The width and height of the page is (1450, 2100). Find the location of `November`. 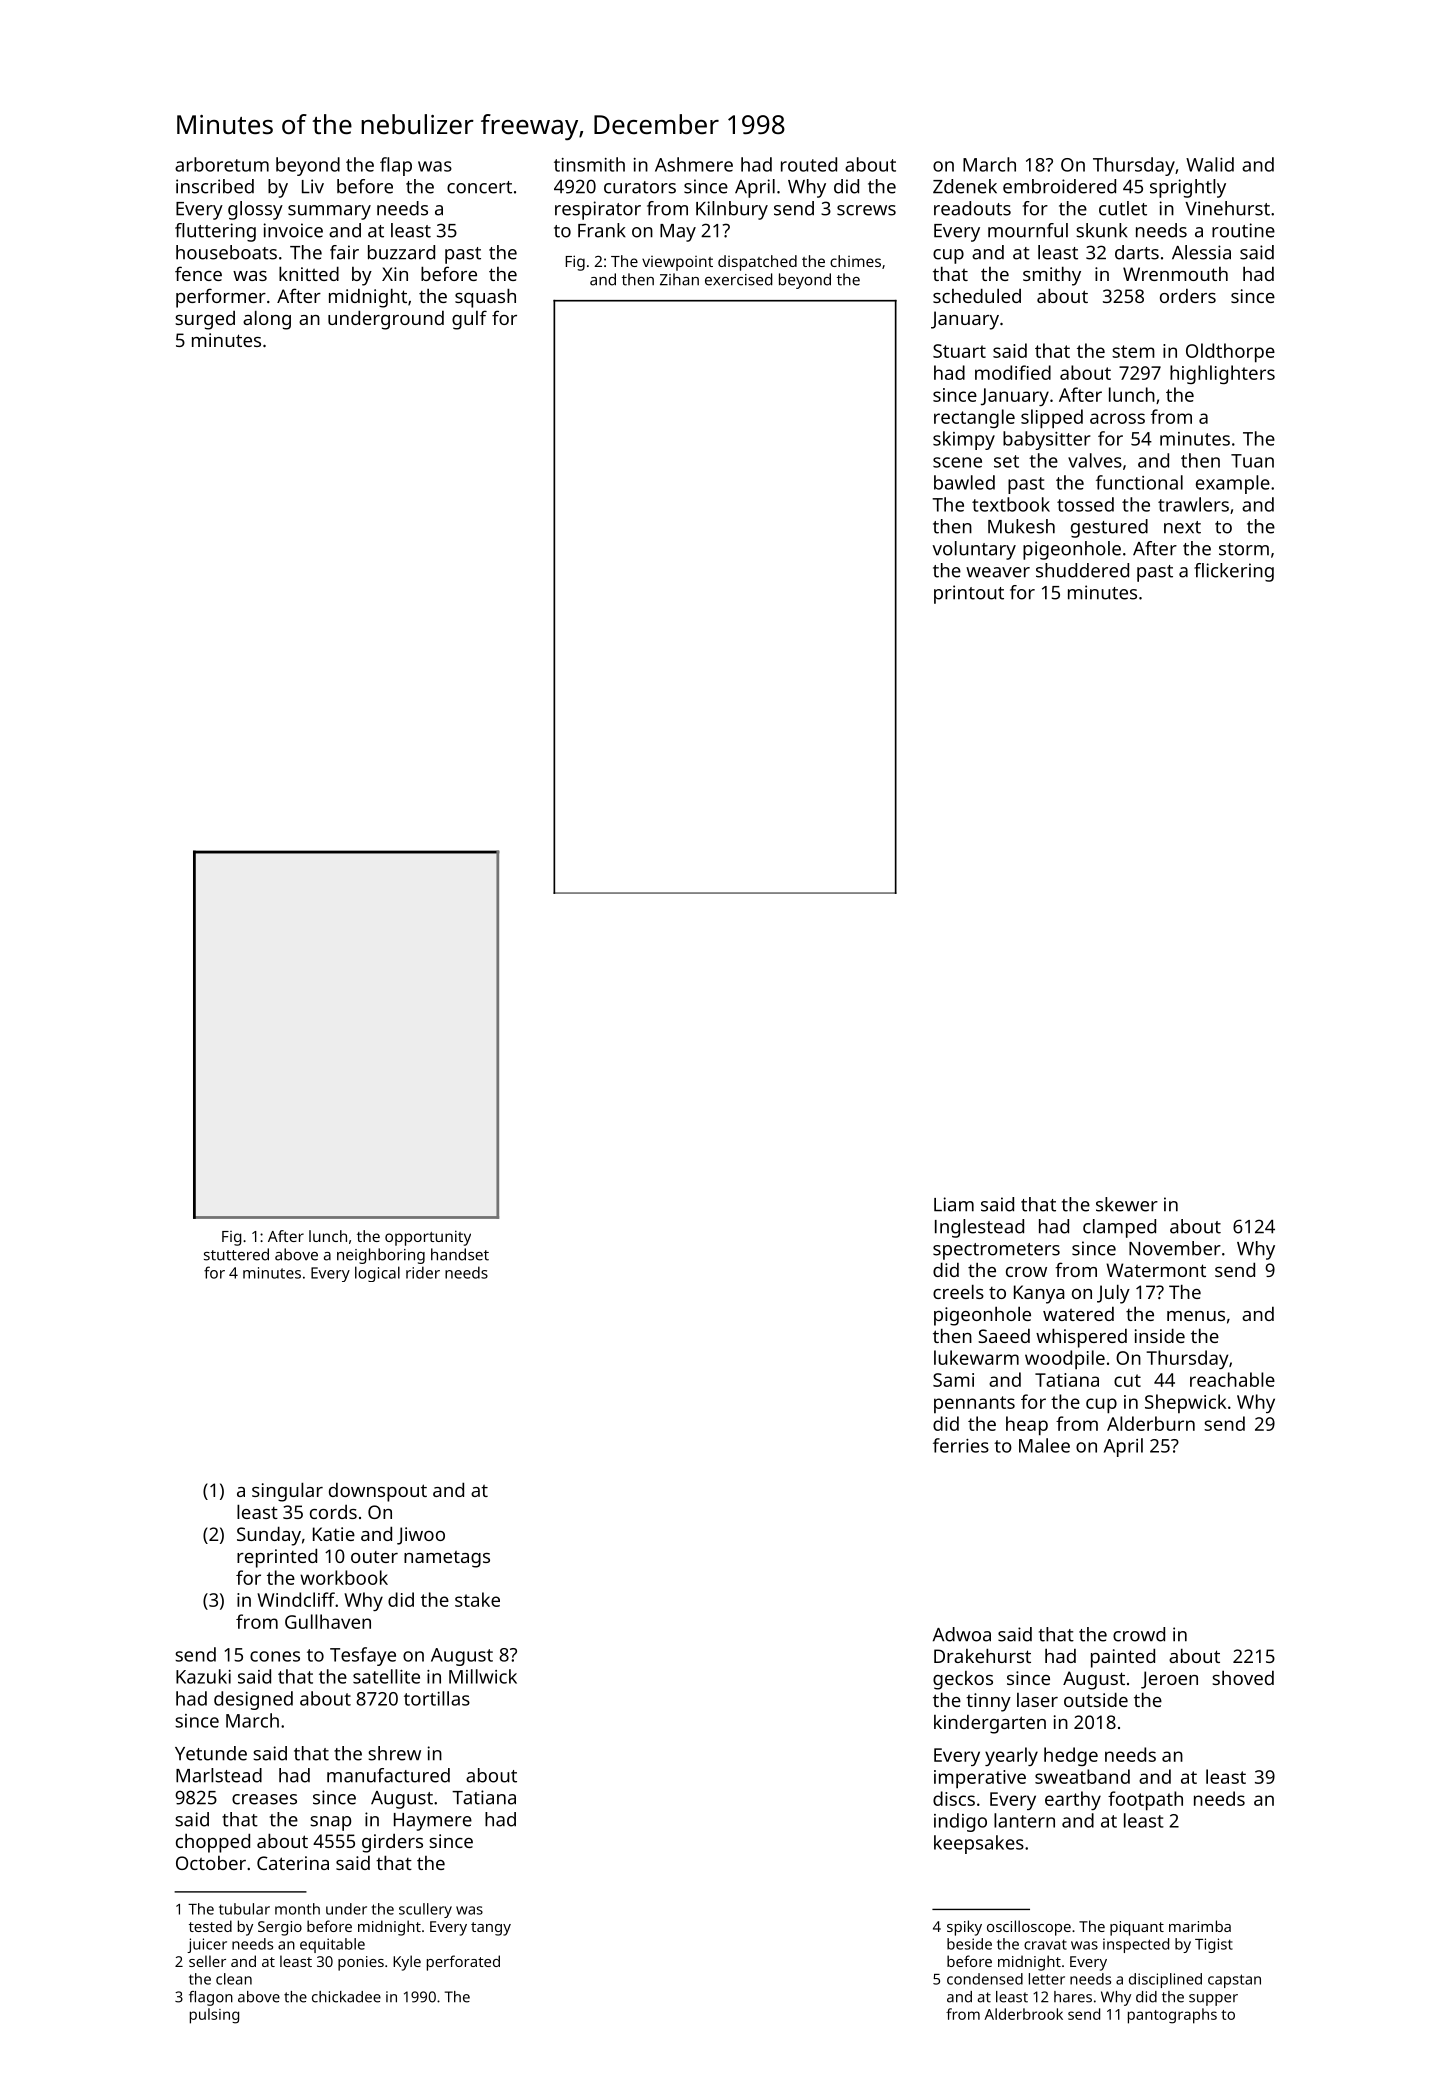

November is located at coordinates (1175, 1248).
